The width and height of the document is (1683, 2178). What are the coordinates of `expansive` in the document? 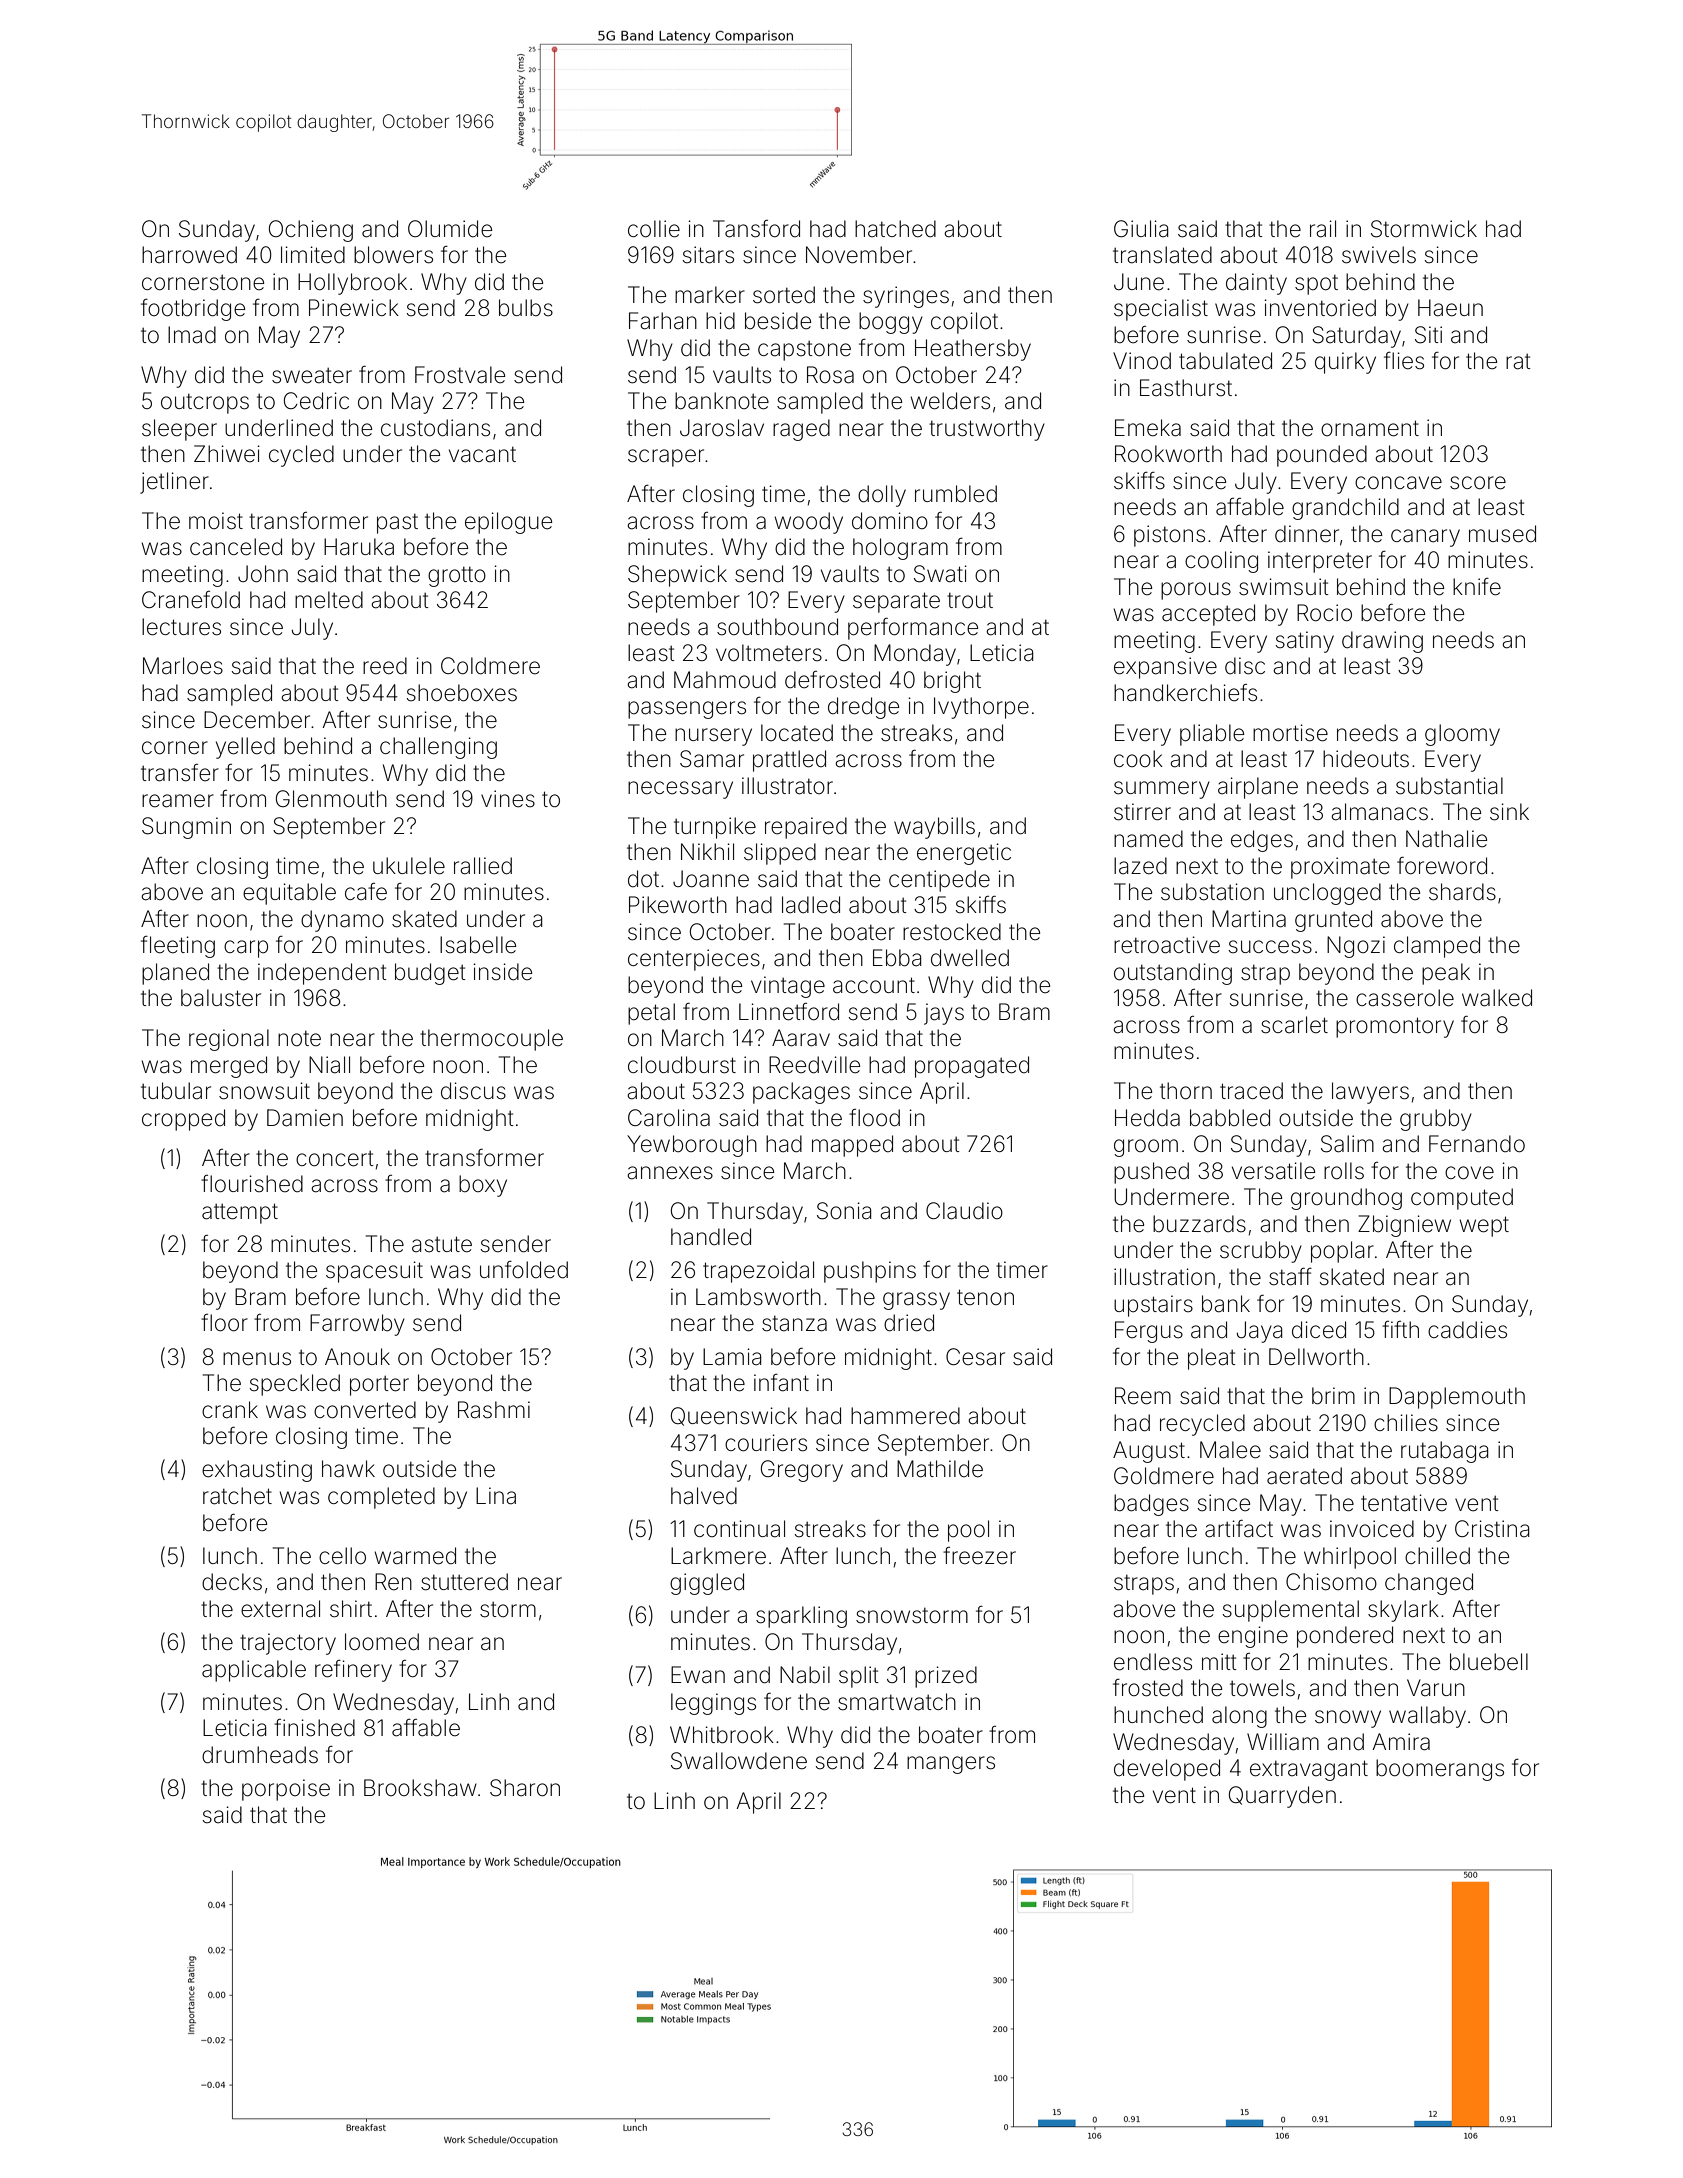 It's located at (1165, 668).
